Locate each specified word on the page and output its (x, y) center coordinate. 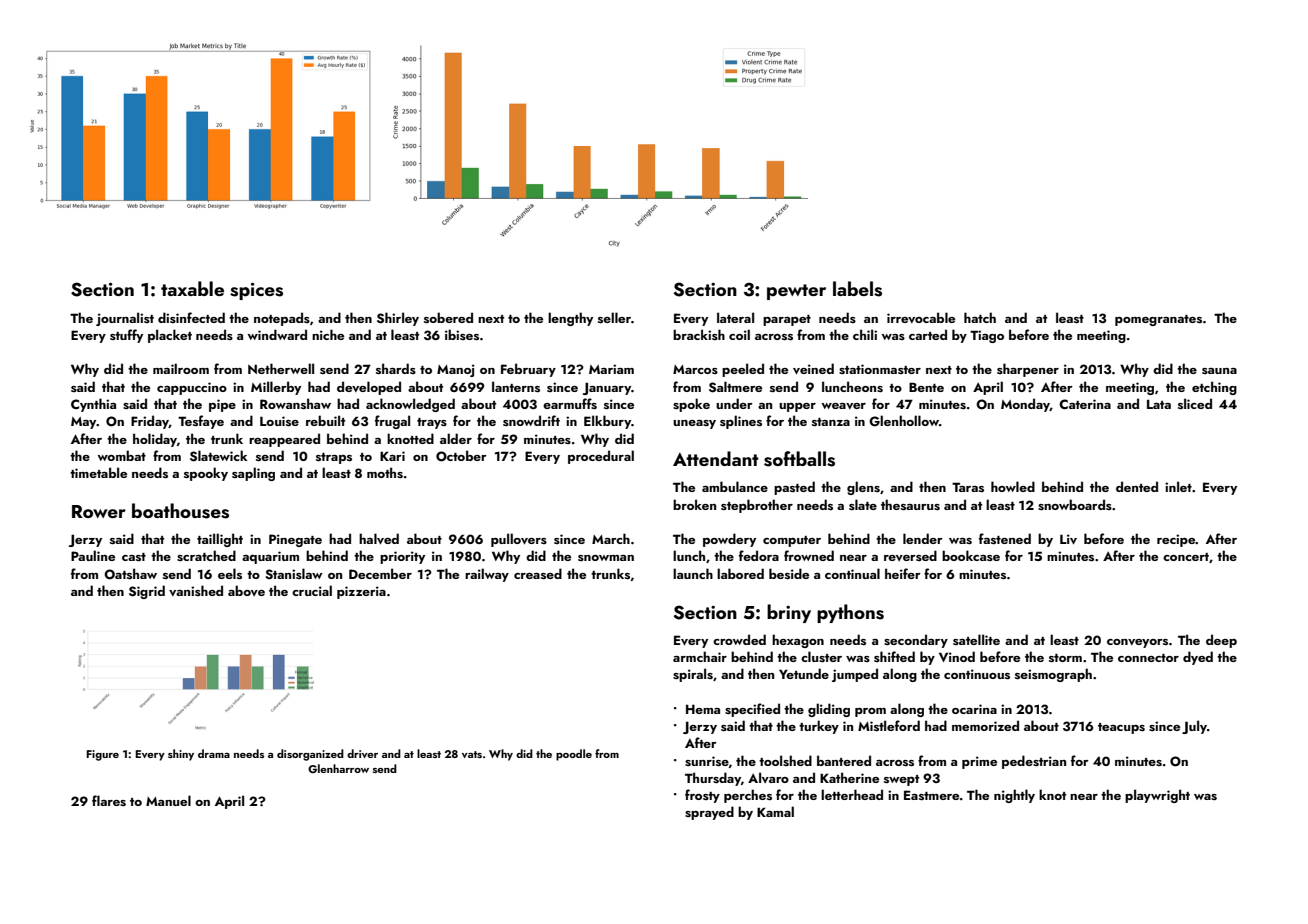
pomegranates (1158, 320)
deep (1221, 641)
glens (863, 488)
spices (256, 291)
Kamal (775, 811)
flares (109, 800)
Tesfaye (201, 422)
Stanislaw (294, 574)
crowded (739, 639)
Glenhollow (904, 421)
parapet (787, 320)
